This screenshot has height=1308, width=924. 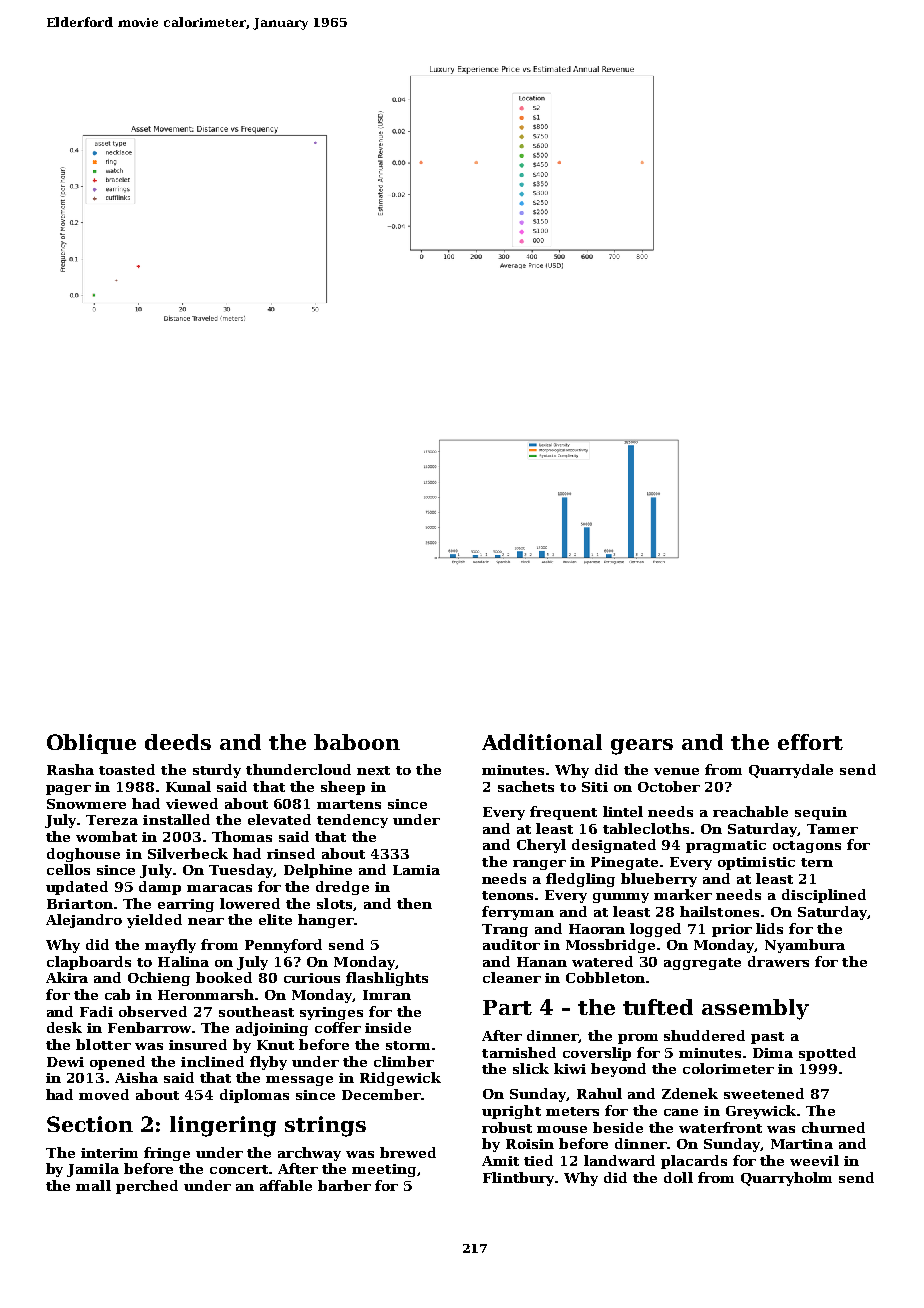 I want to click on doll, so click(x=678, y=1177).
